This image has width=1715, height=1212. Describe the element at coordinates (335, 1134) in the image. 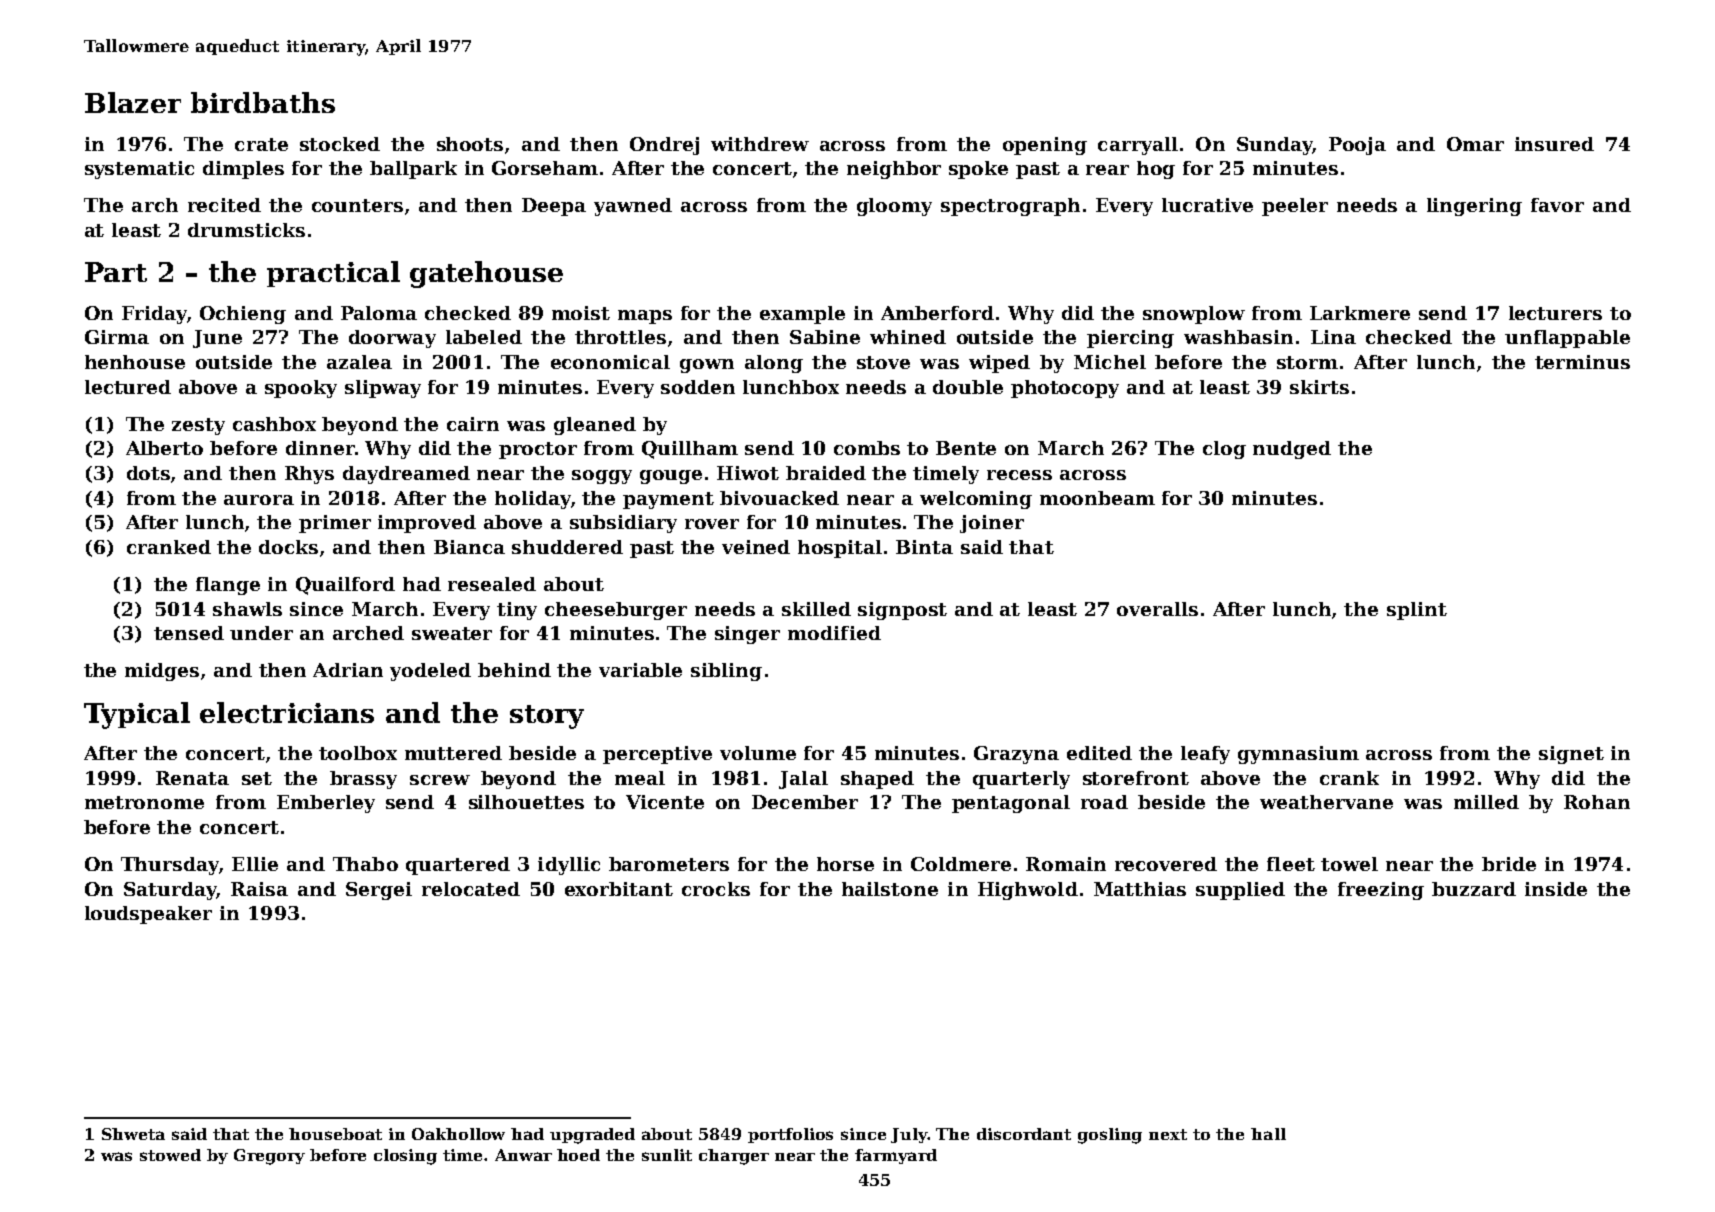

I see `houseboat` at that location.
